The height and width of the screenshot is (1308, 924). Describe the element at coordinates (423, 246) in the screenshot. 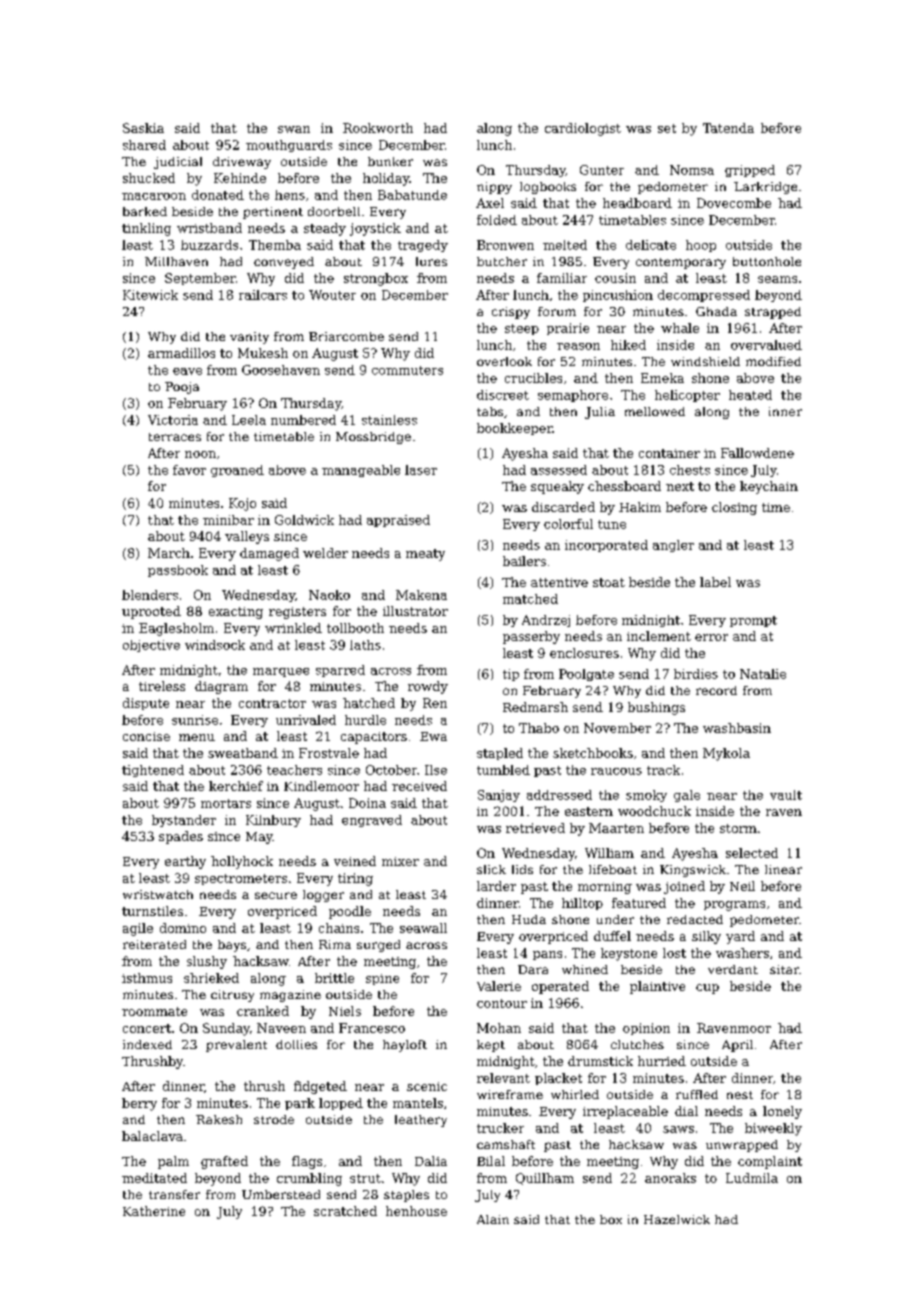

I see `tragedy` at that location.
